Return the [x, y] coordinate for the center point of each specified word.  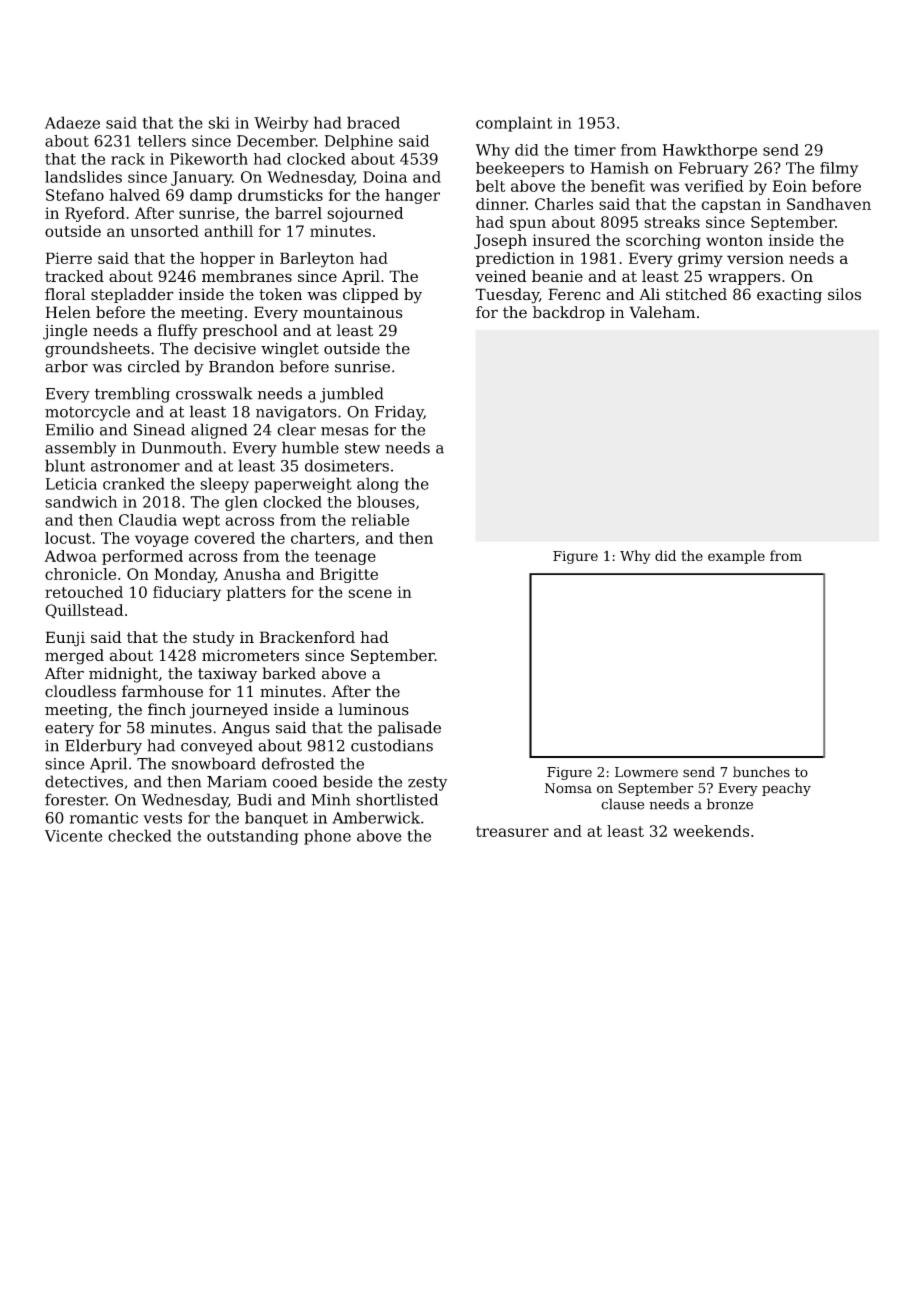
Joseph [500, 241]
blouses [386, 502]
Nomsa [568, 788]
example [736, 557]
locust [68, 538]
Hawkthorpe [710, 151]
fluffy [178, 332]
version [755, 258]
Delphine [359, 142]
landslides [83, 177]
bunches [761, 772]
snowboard [214, 763]
